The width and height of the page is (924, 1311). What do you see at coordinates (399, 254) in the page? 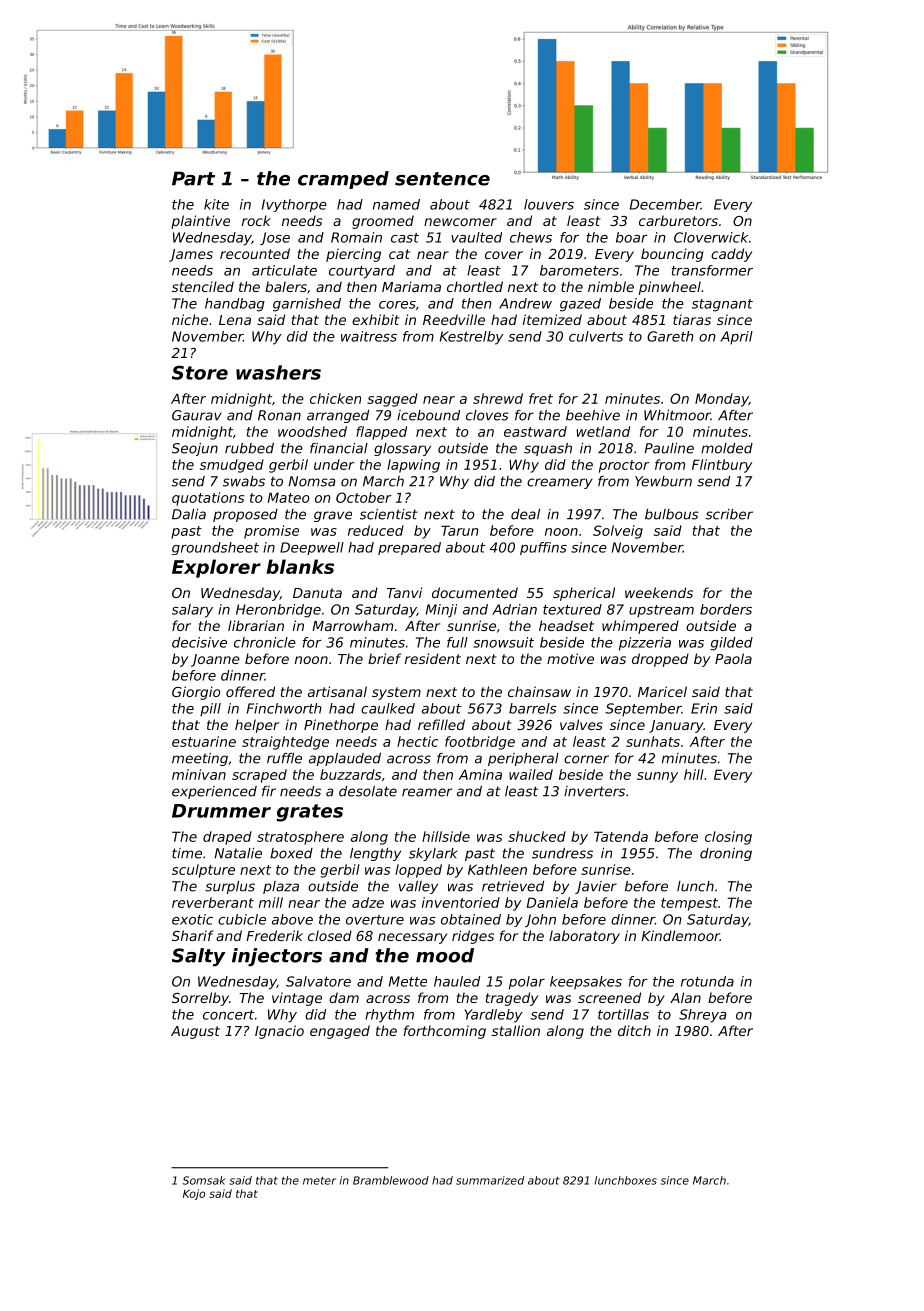
I see `cat` at bounding box center [399, 254].
